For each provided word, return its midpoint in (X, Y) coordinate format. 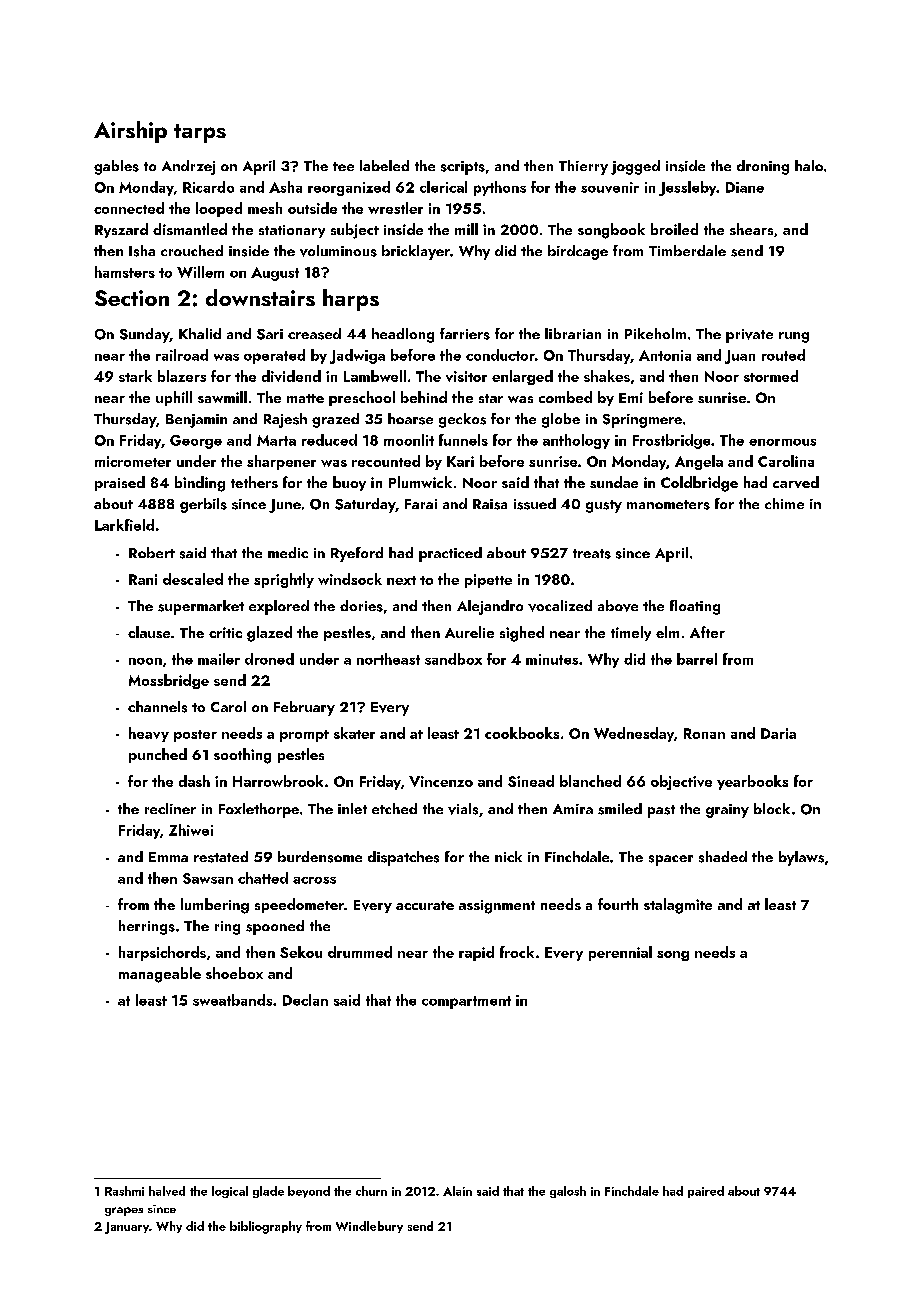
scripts (463, 168)
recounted (386, 461)
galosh (568, 1192)
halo (809, 165)
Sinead (531, 781)
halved (167, 1191)
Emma (168, 857)
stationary (292, 231)
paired (706, 1192)
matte (305, 398)
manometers (668, 505)
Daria (778, 733)
